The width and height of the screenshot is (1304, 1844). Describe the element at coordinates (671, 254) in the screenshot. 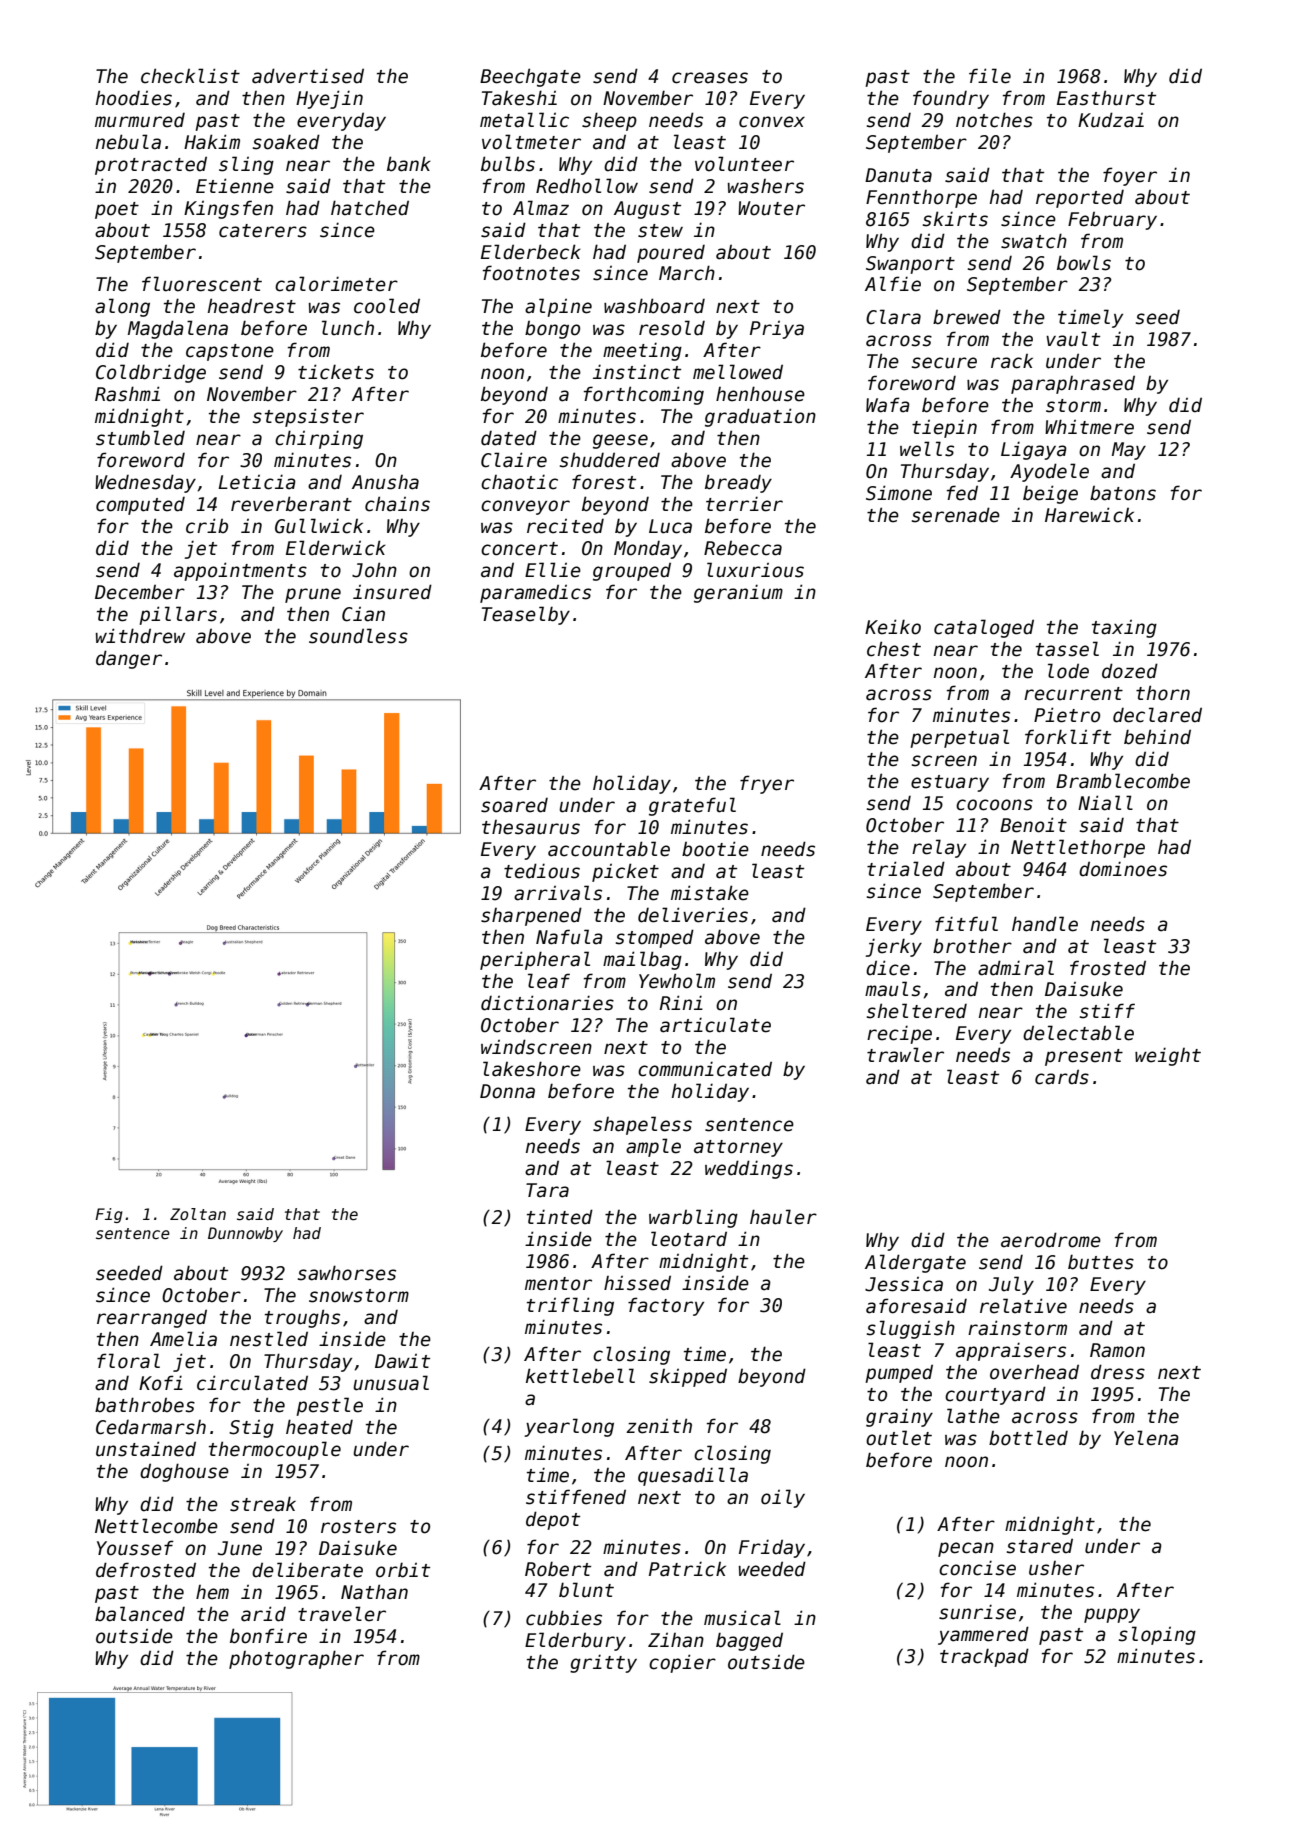

I see `poured` at that location.
